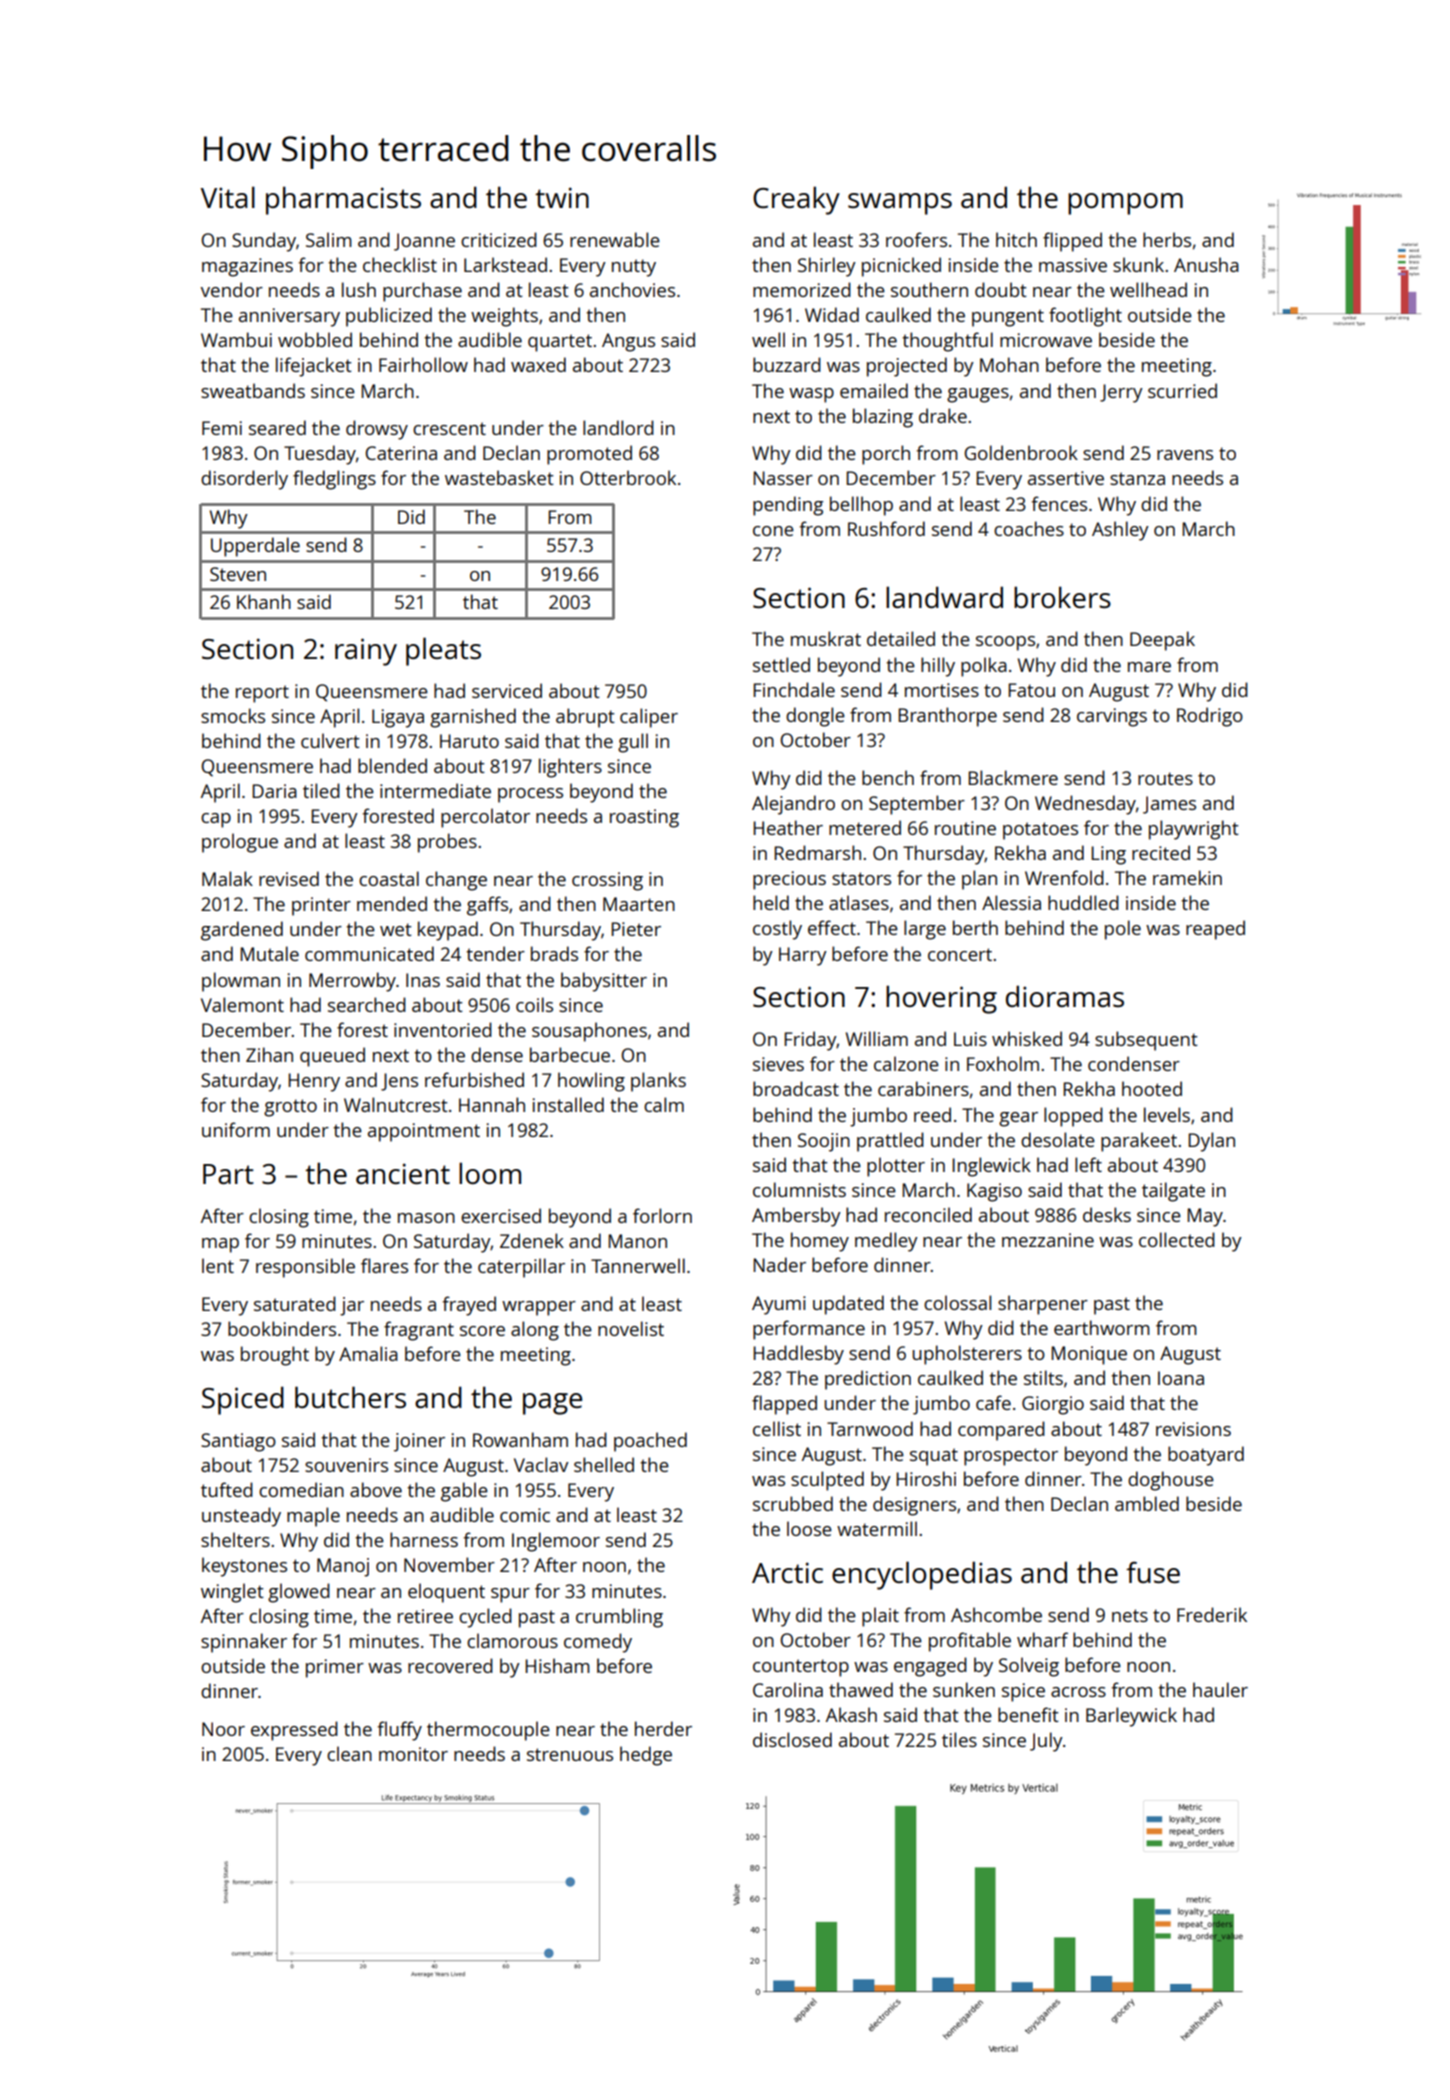  What do you see at coordinates (618, 427) in the page?
I see `landlord` at bounding box center [618, 427].
